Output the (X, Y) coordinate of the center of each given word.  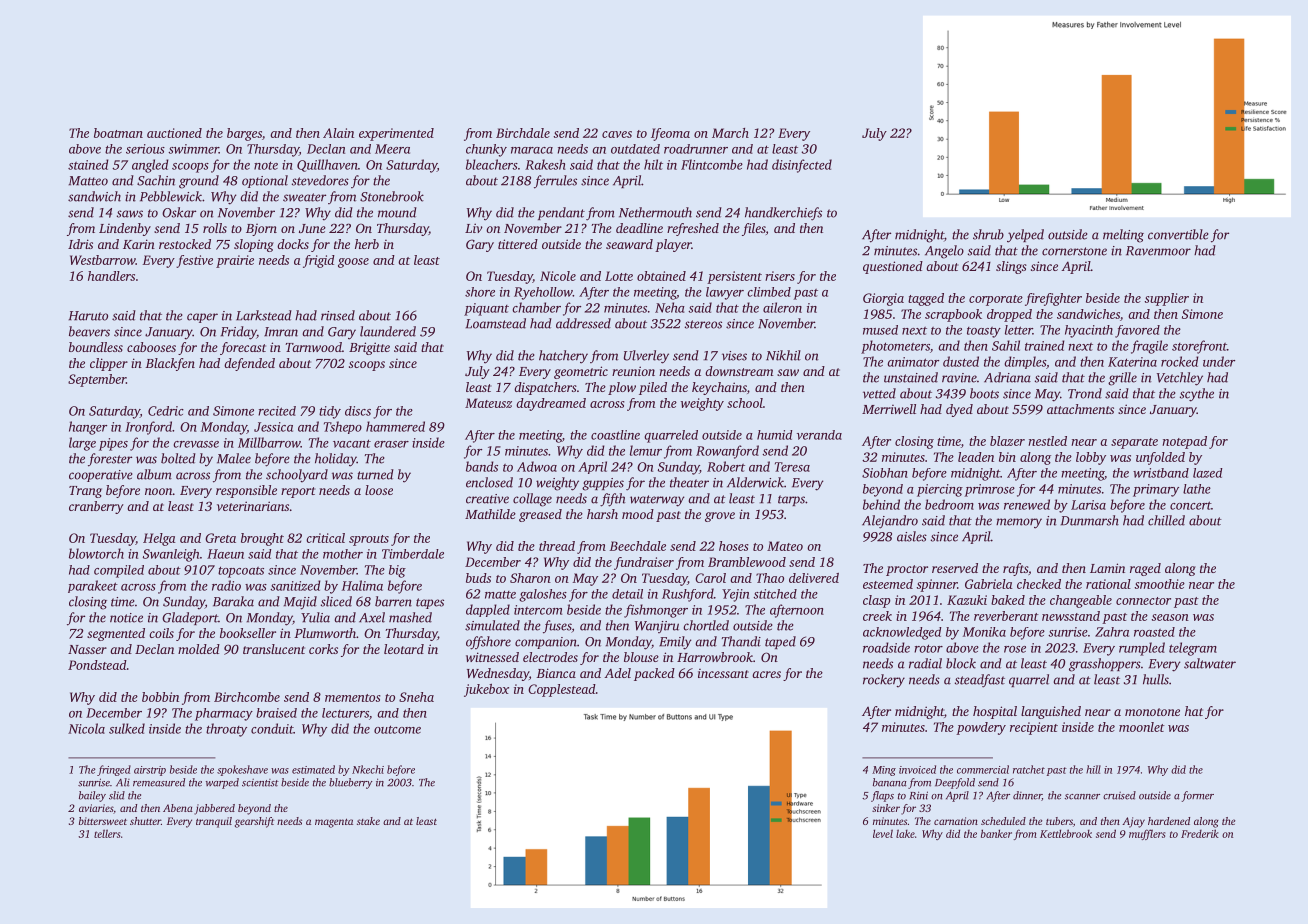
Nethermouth (655, 212)
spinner (937, 585)
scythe (1197, 395)
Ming (884, 771)
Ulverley (646, 357)
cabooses (151, 347)
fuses (557, 627)
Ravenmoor (1158, 251)
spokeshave (242, 770)
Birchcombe (247, 697)
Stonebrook (392, 196)
